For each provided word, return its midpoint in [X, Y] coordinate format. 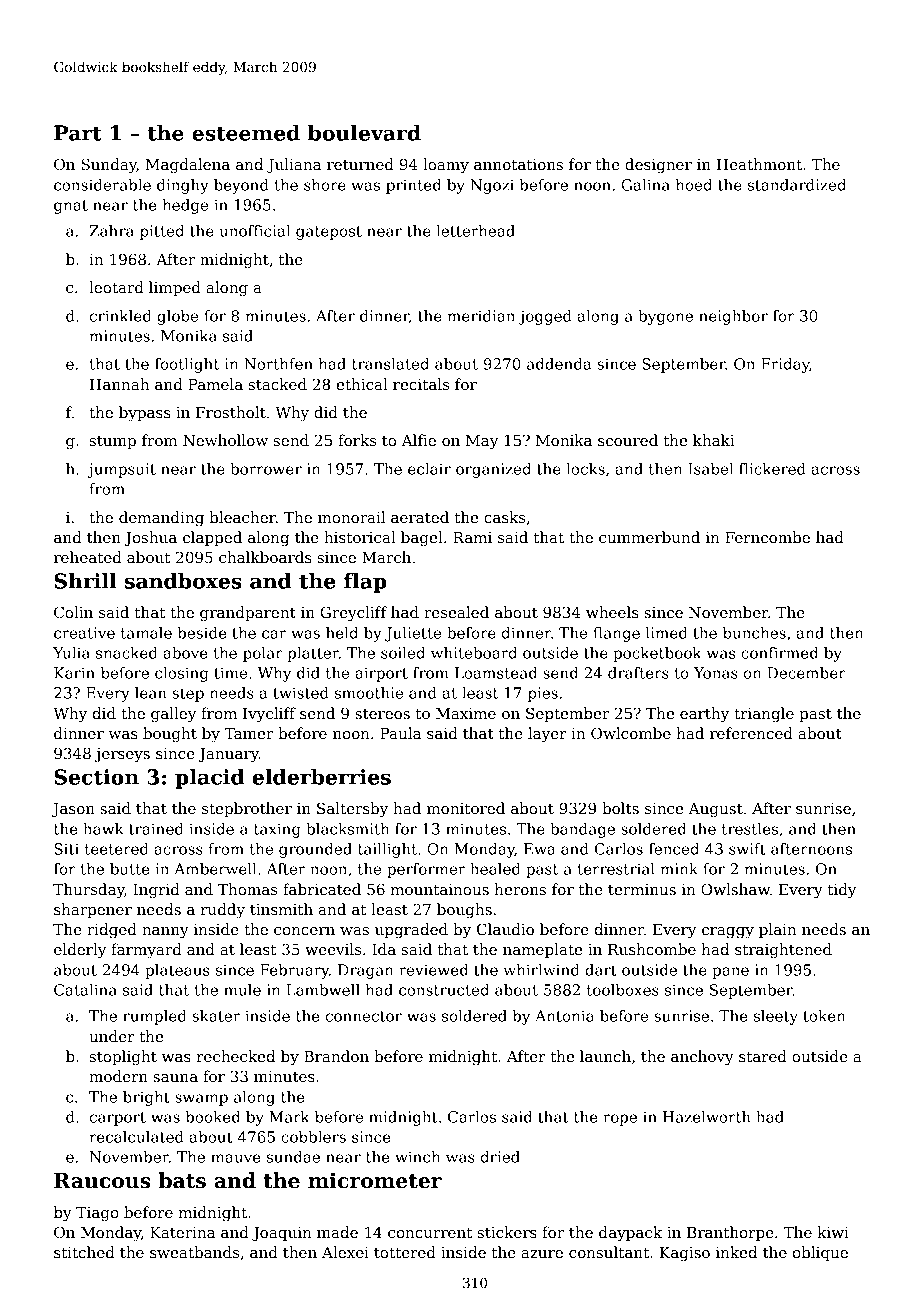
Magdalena [188, 166]
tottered [405, 1252]
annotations [518, 164]
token [824, 1016]
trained [156, 829]
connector [363, 1016]
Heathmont [759, 164]
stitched [84, 1252]
